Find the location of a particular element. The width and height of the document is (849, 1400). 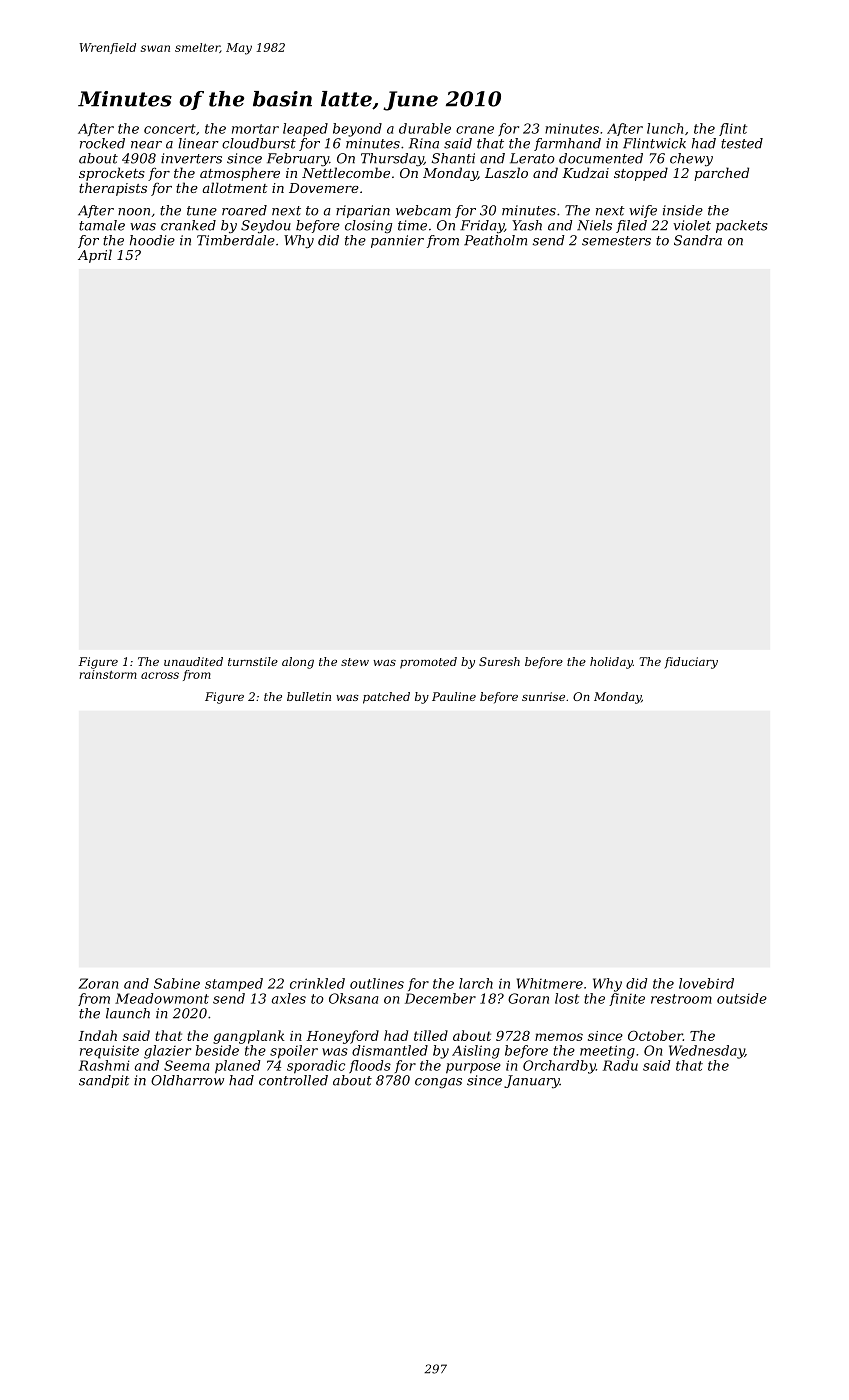

Timberdale is located at coordinates (236, 240).
